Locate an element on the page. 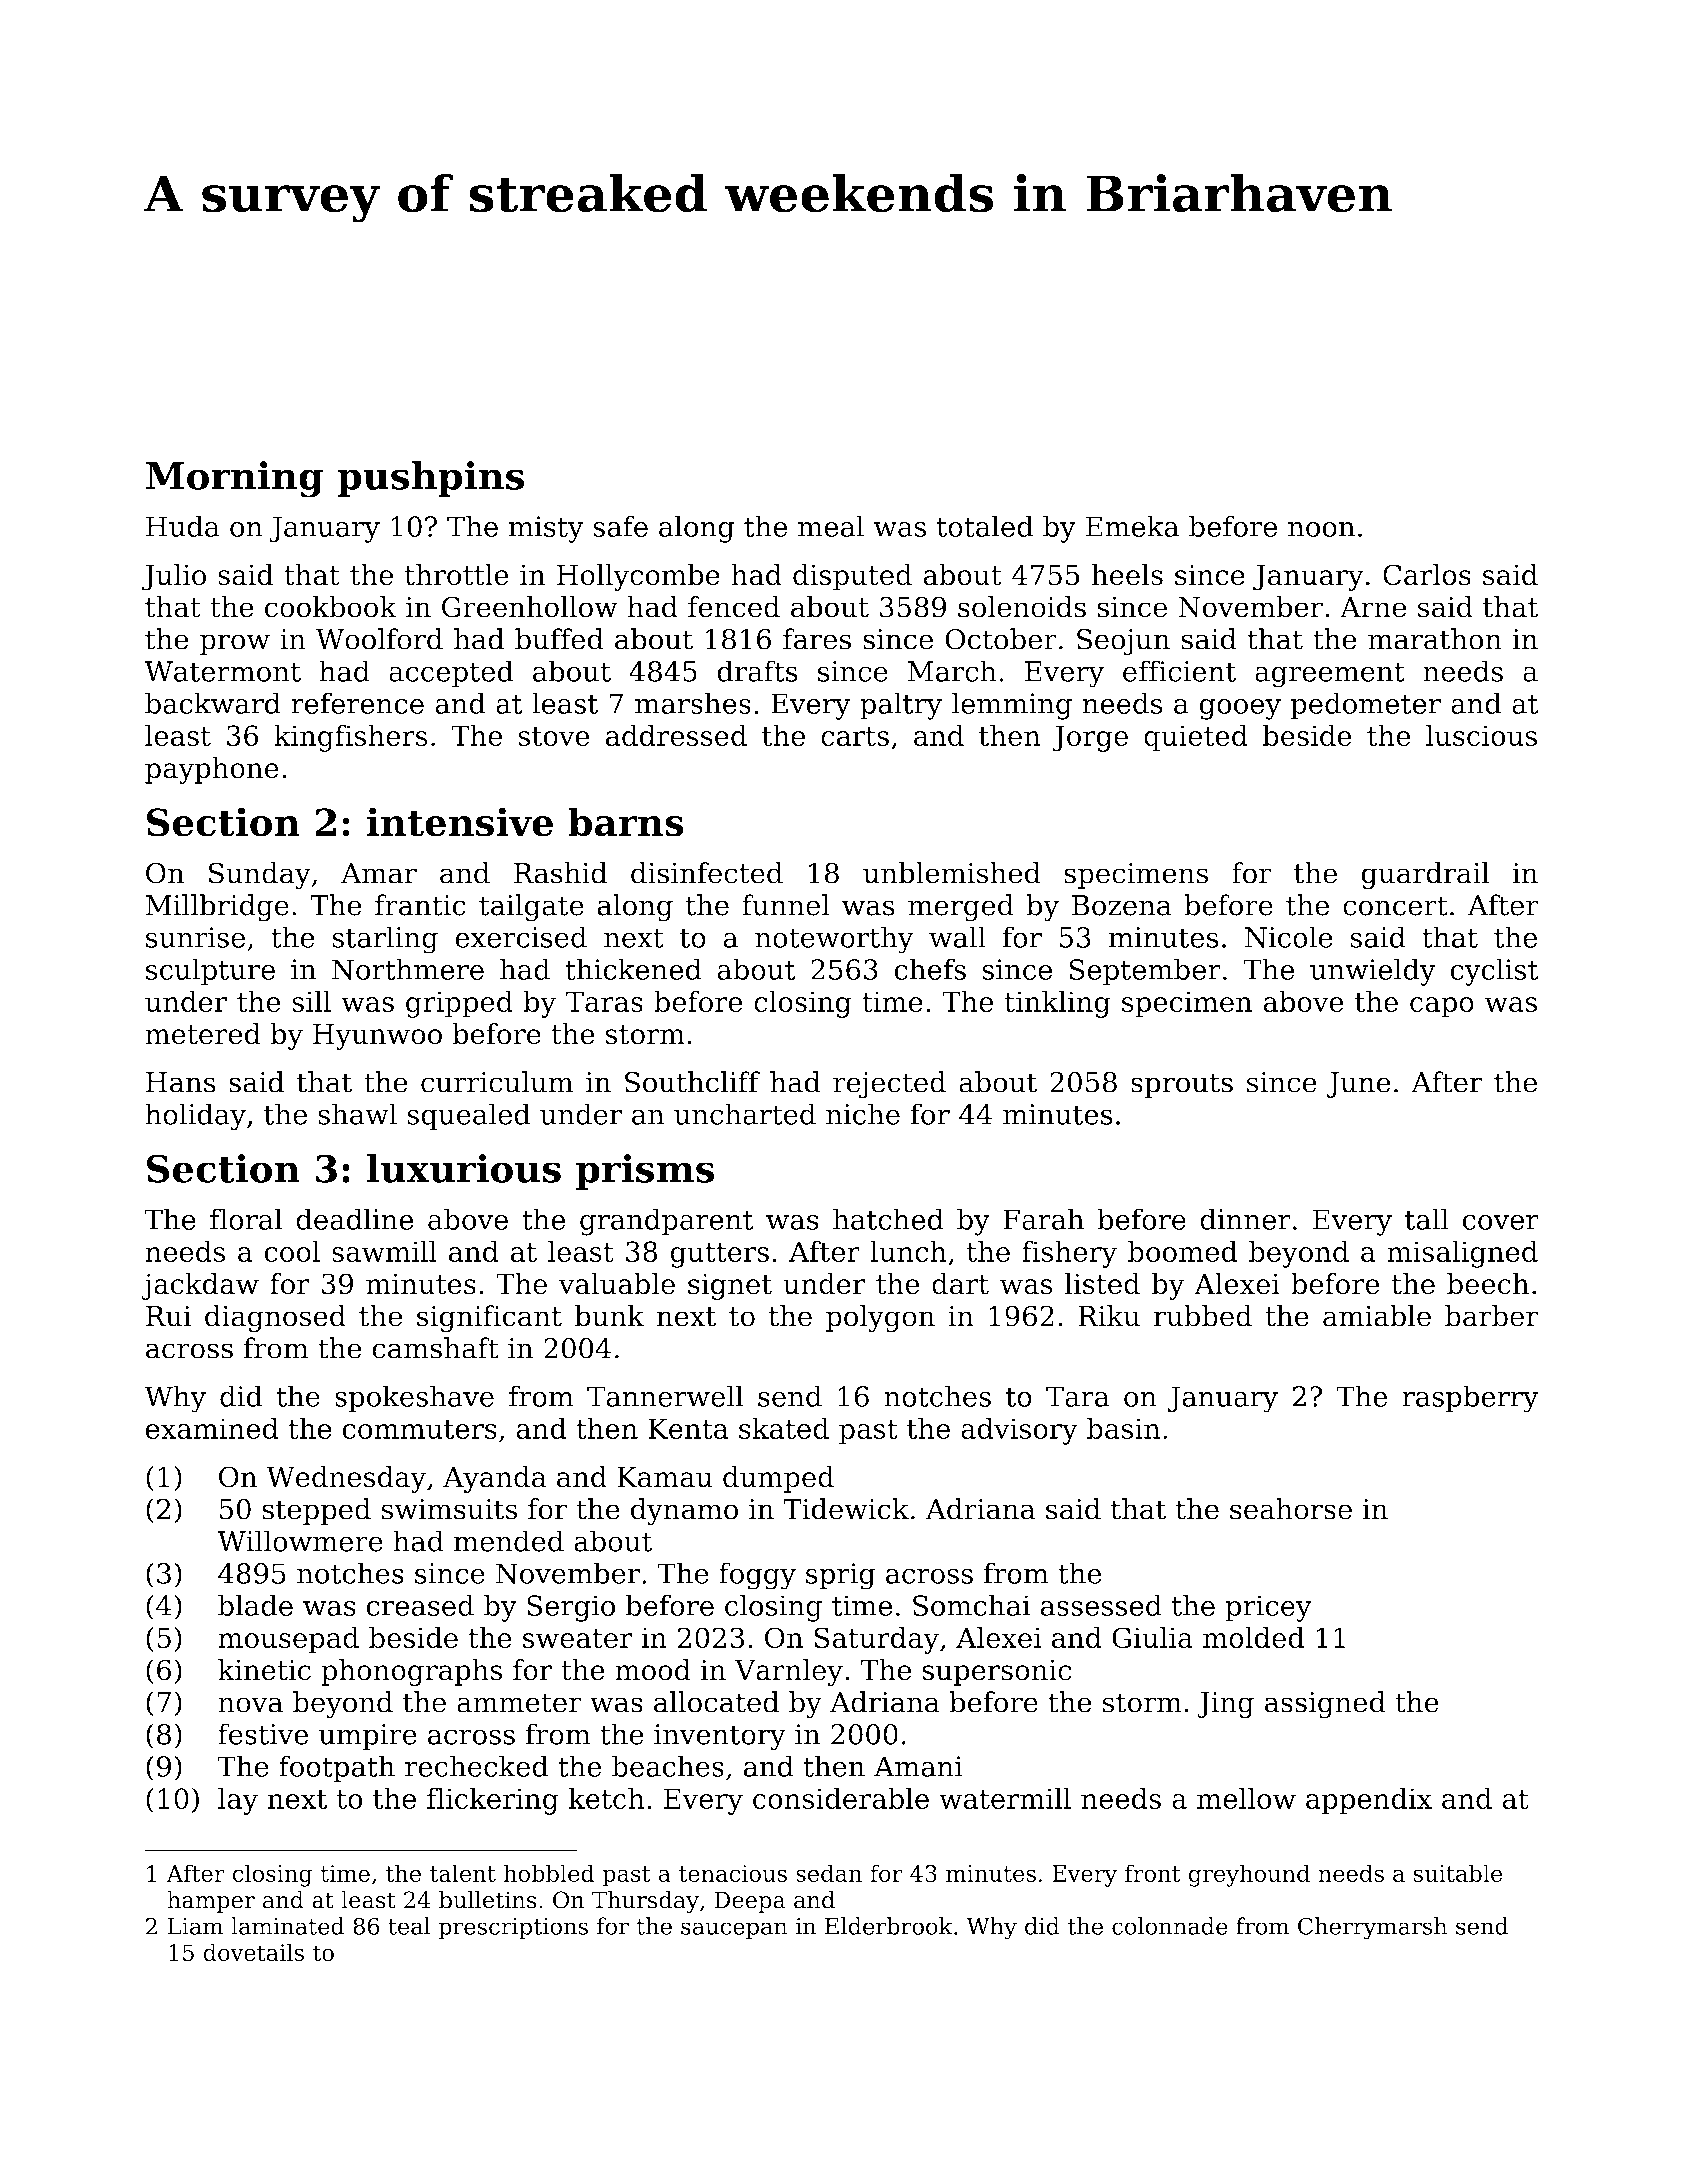 This image has width=1683, height=2178. noon is located at coordinates (1321, 529).
